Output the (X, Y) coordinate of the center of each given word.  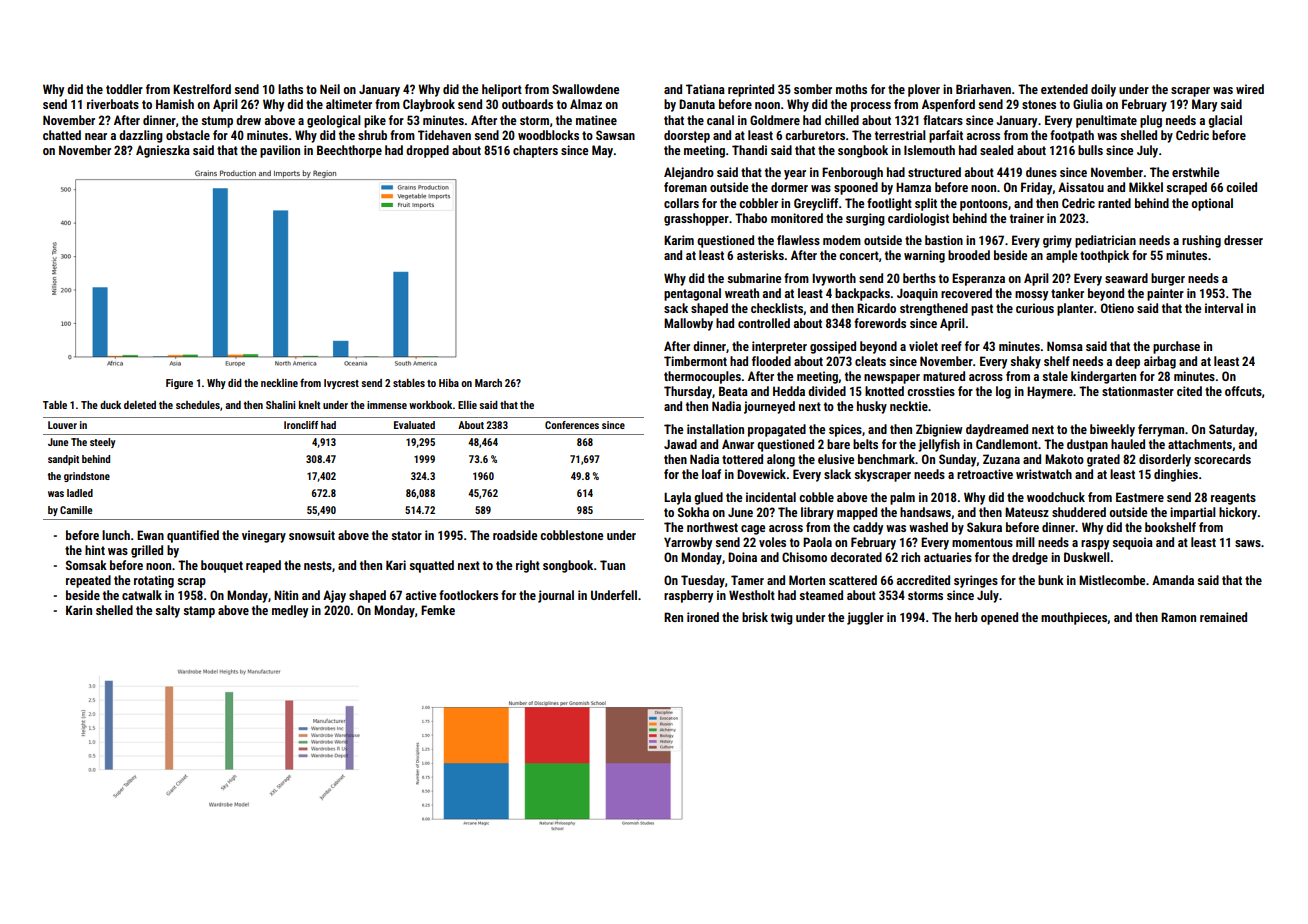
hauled (1128, 444)
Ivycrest (341, 384)
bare (838, 444)
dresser (1243, 240)
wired (1250, 89)
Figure (179, 384)
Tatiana (705, 89)
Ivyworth (834, 279)
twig (782, 618)
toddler (124, 89)
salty (167, 611)
